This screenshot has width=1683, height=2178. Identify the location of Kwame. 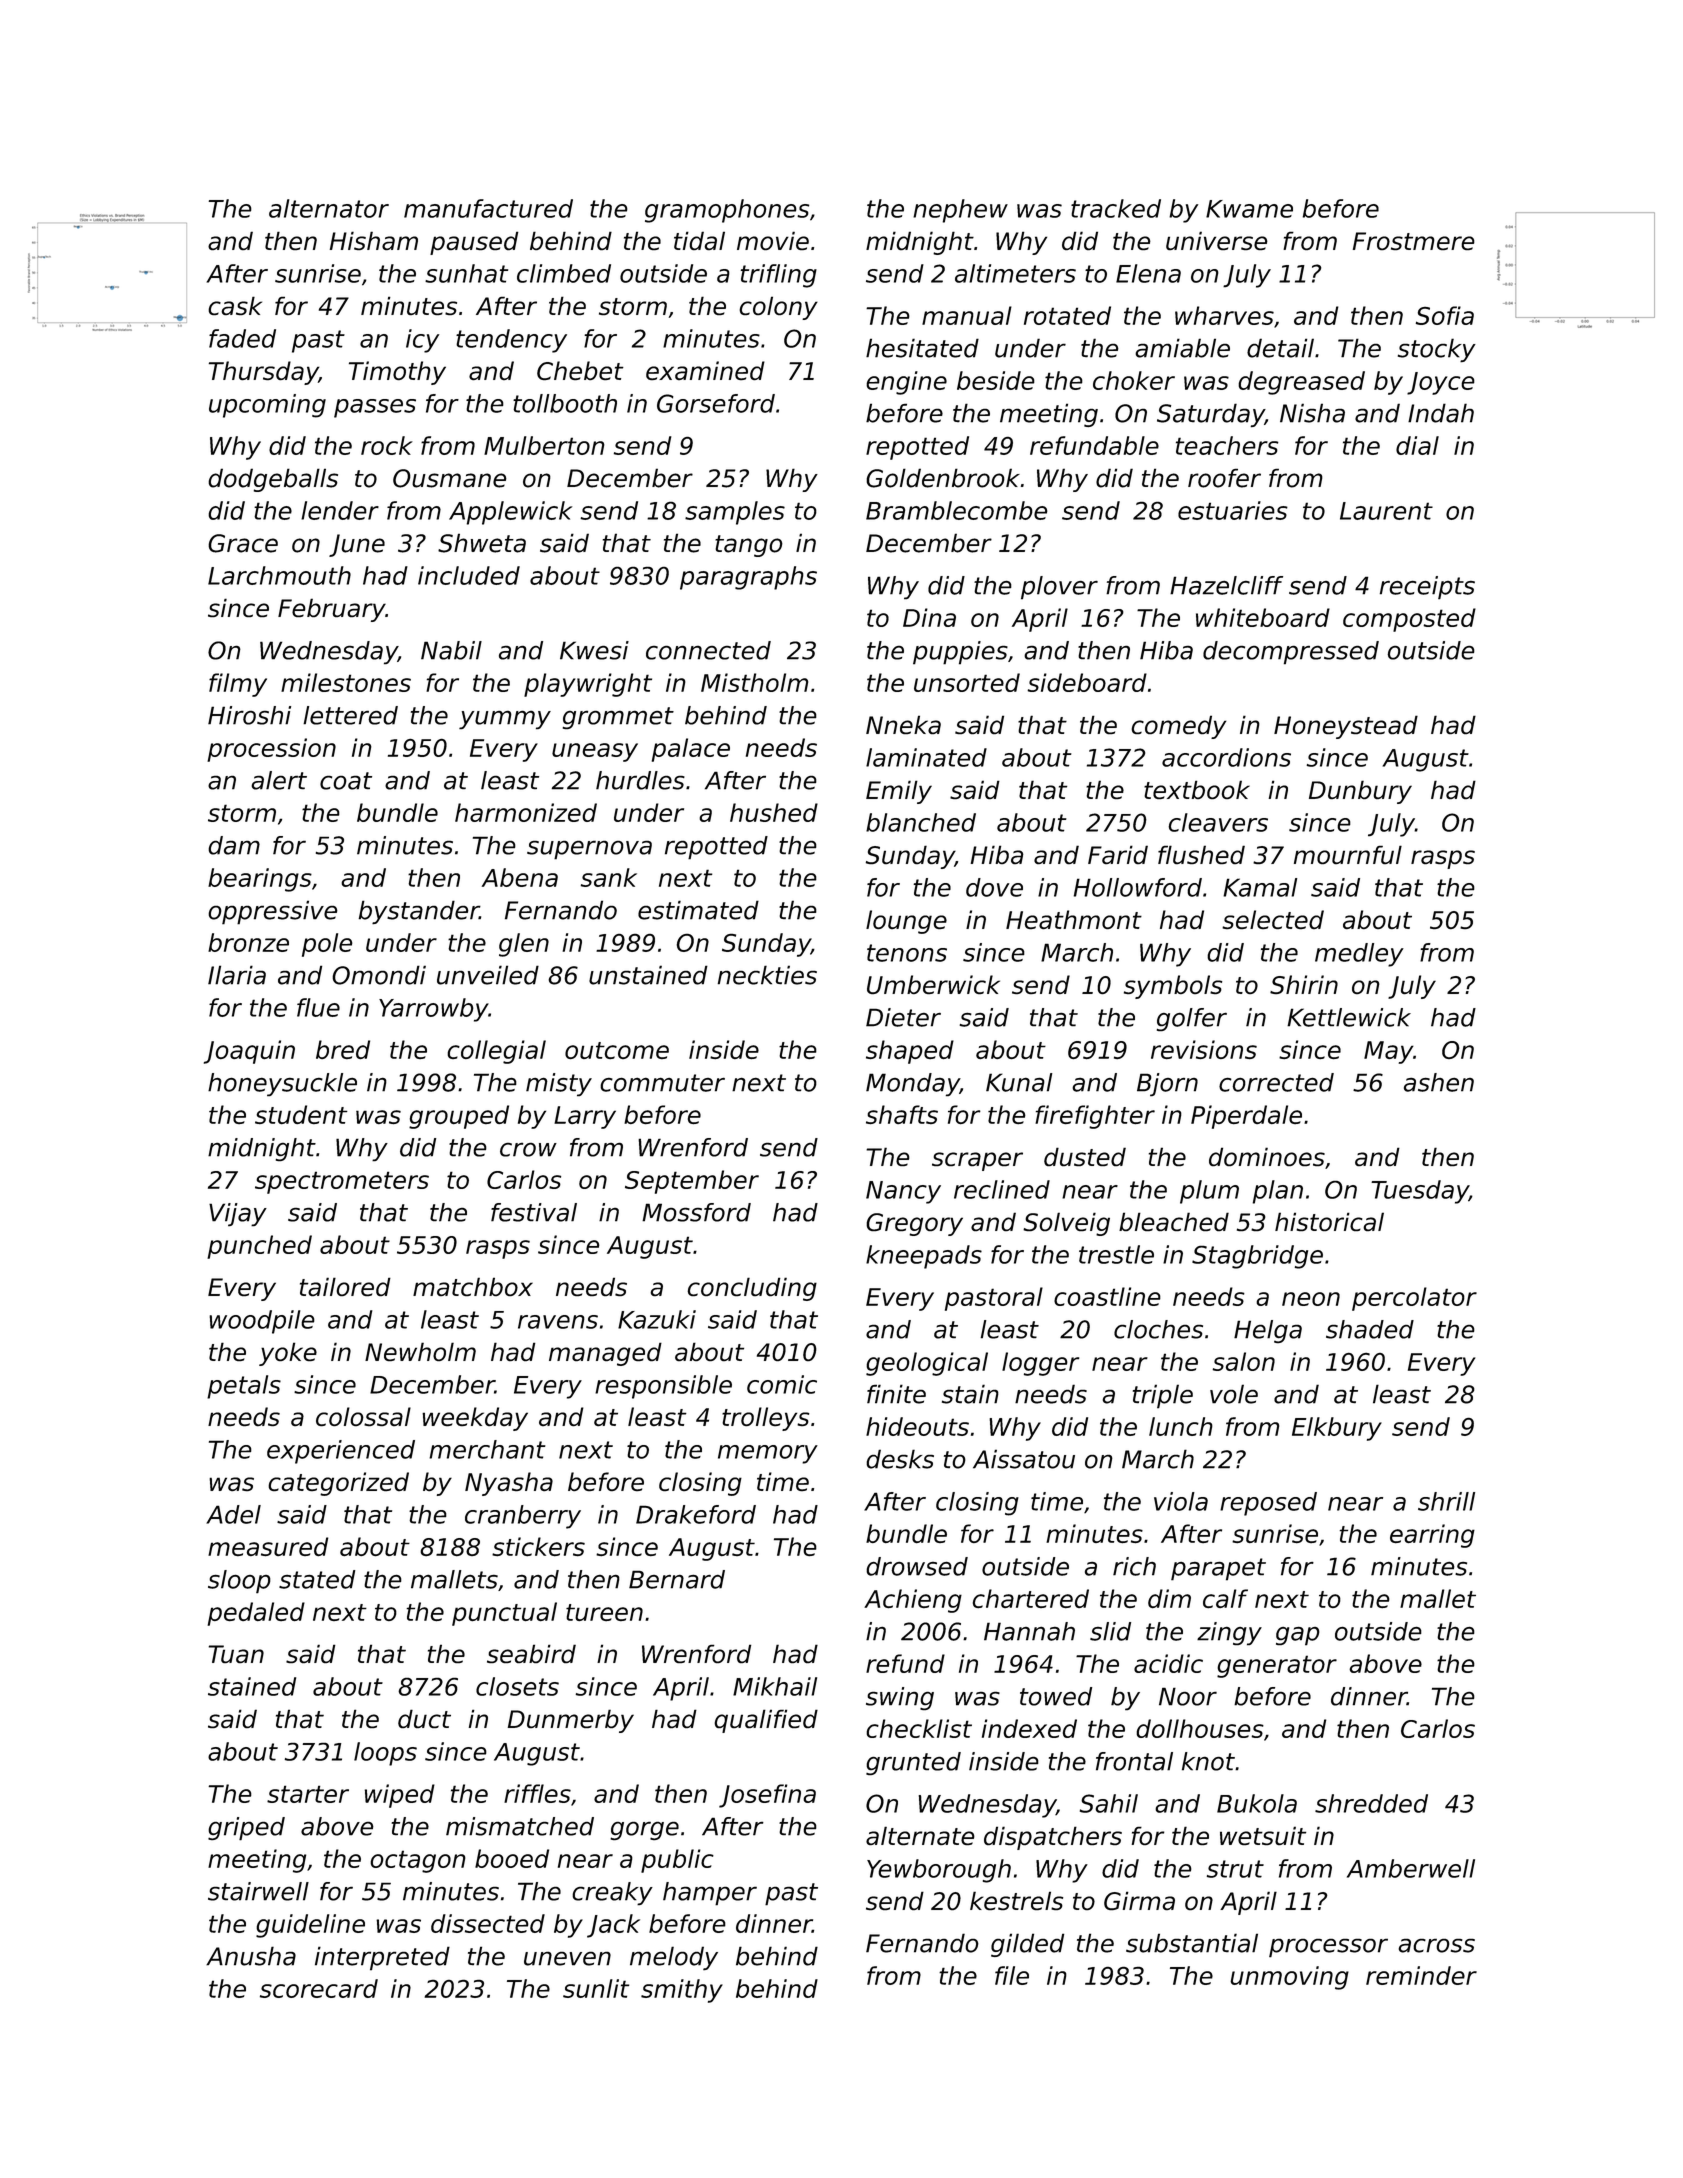
(1249, 209).
